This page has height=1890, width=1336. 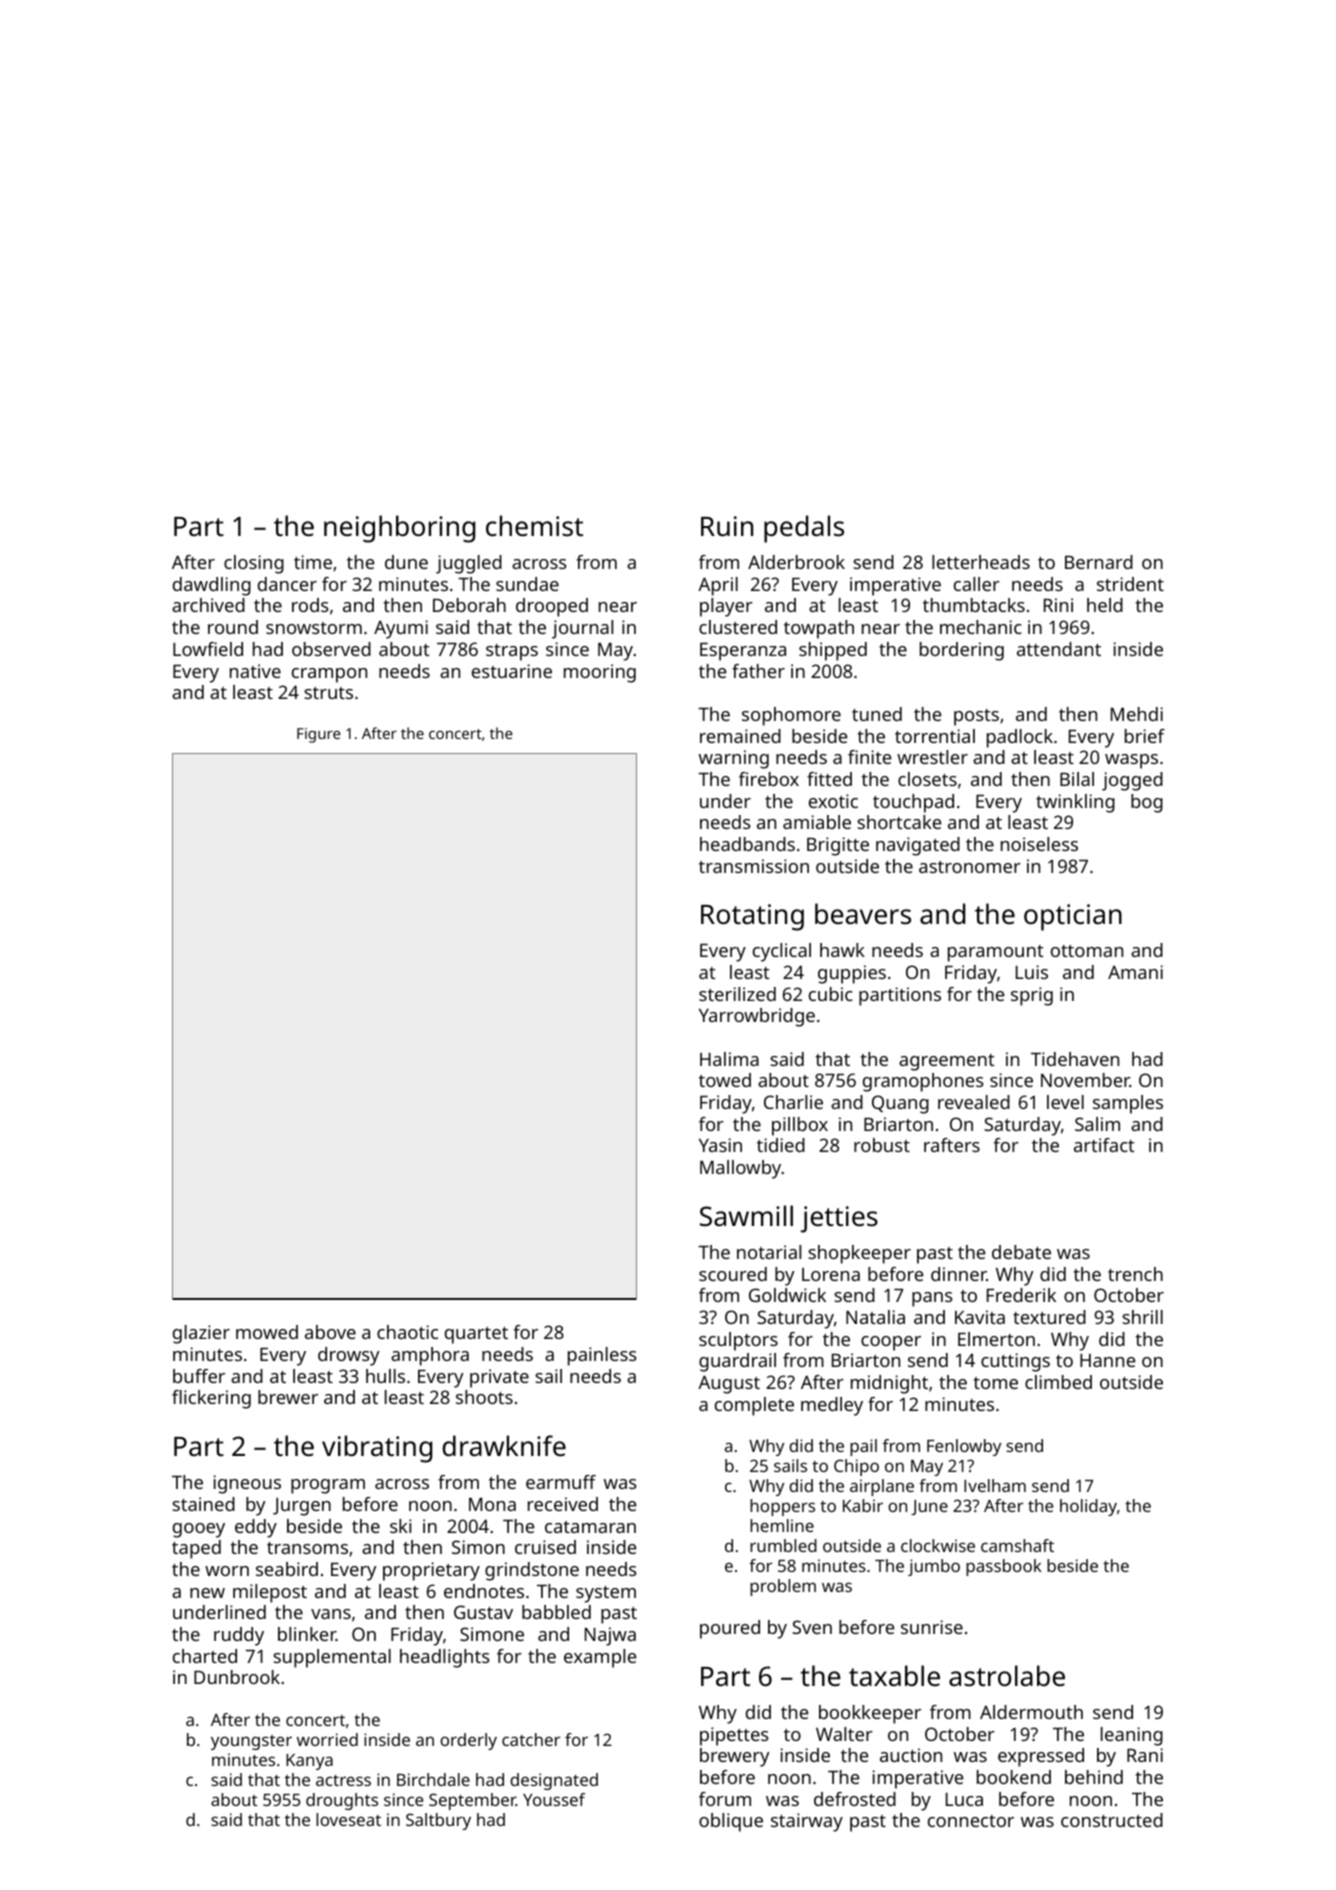 I want to click on straps, so click(x=512, y=652).
